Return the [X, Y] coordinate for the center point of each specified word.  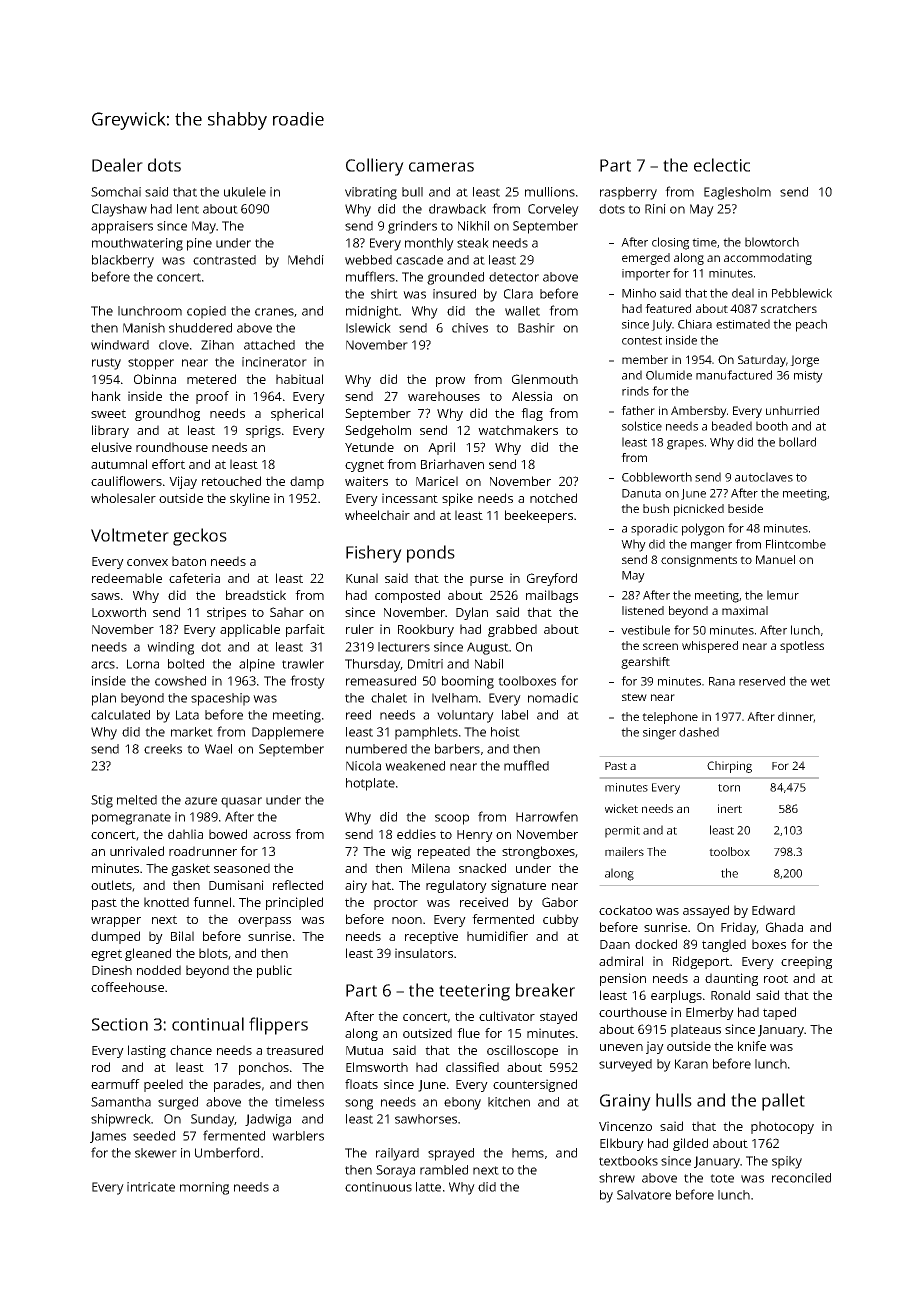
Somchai [116, 192]
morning [204, 1188]
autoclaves [764, 477]
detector [514, 277]
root [776, 978]
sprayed [451, 1154]
